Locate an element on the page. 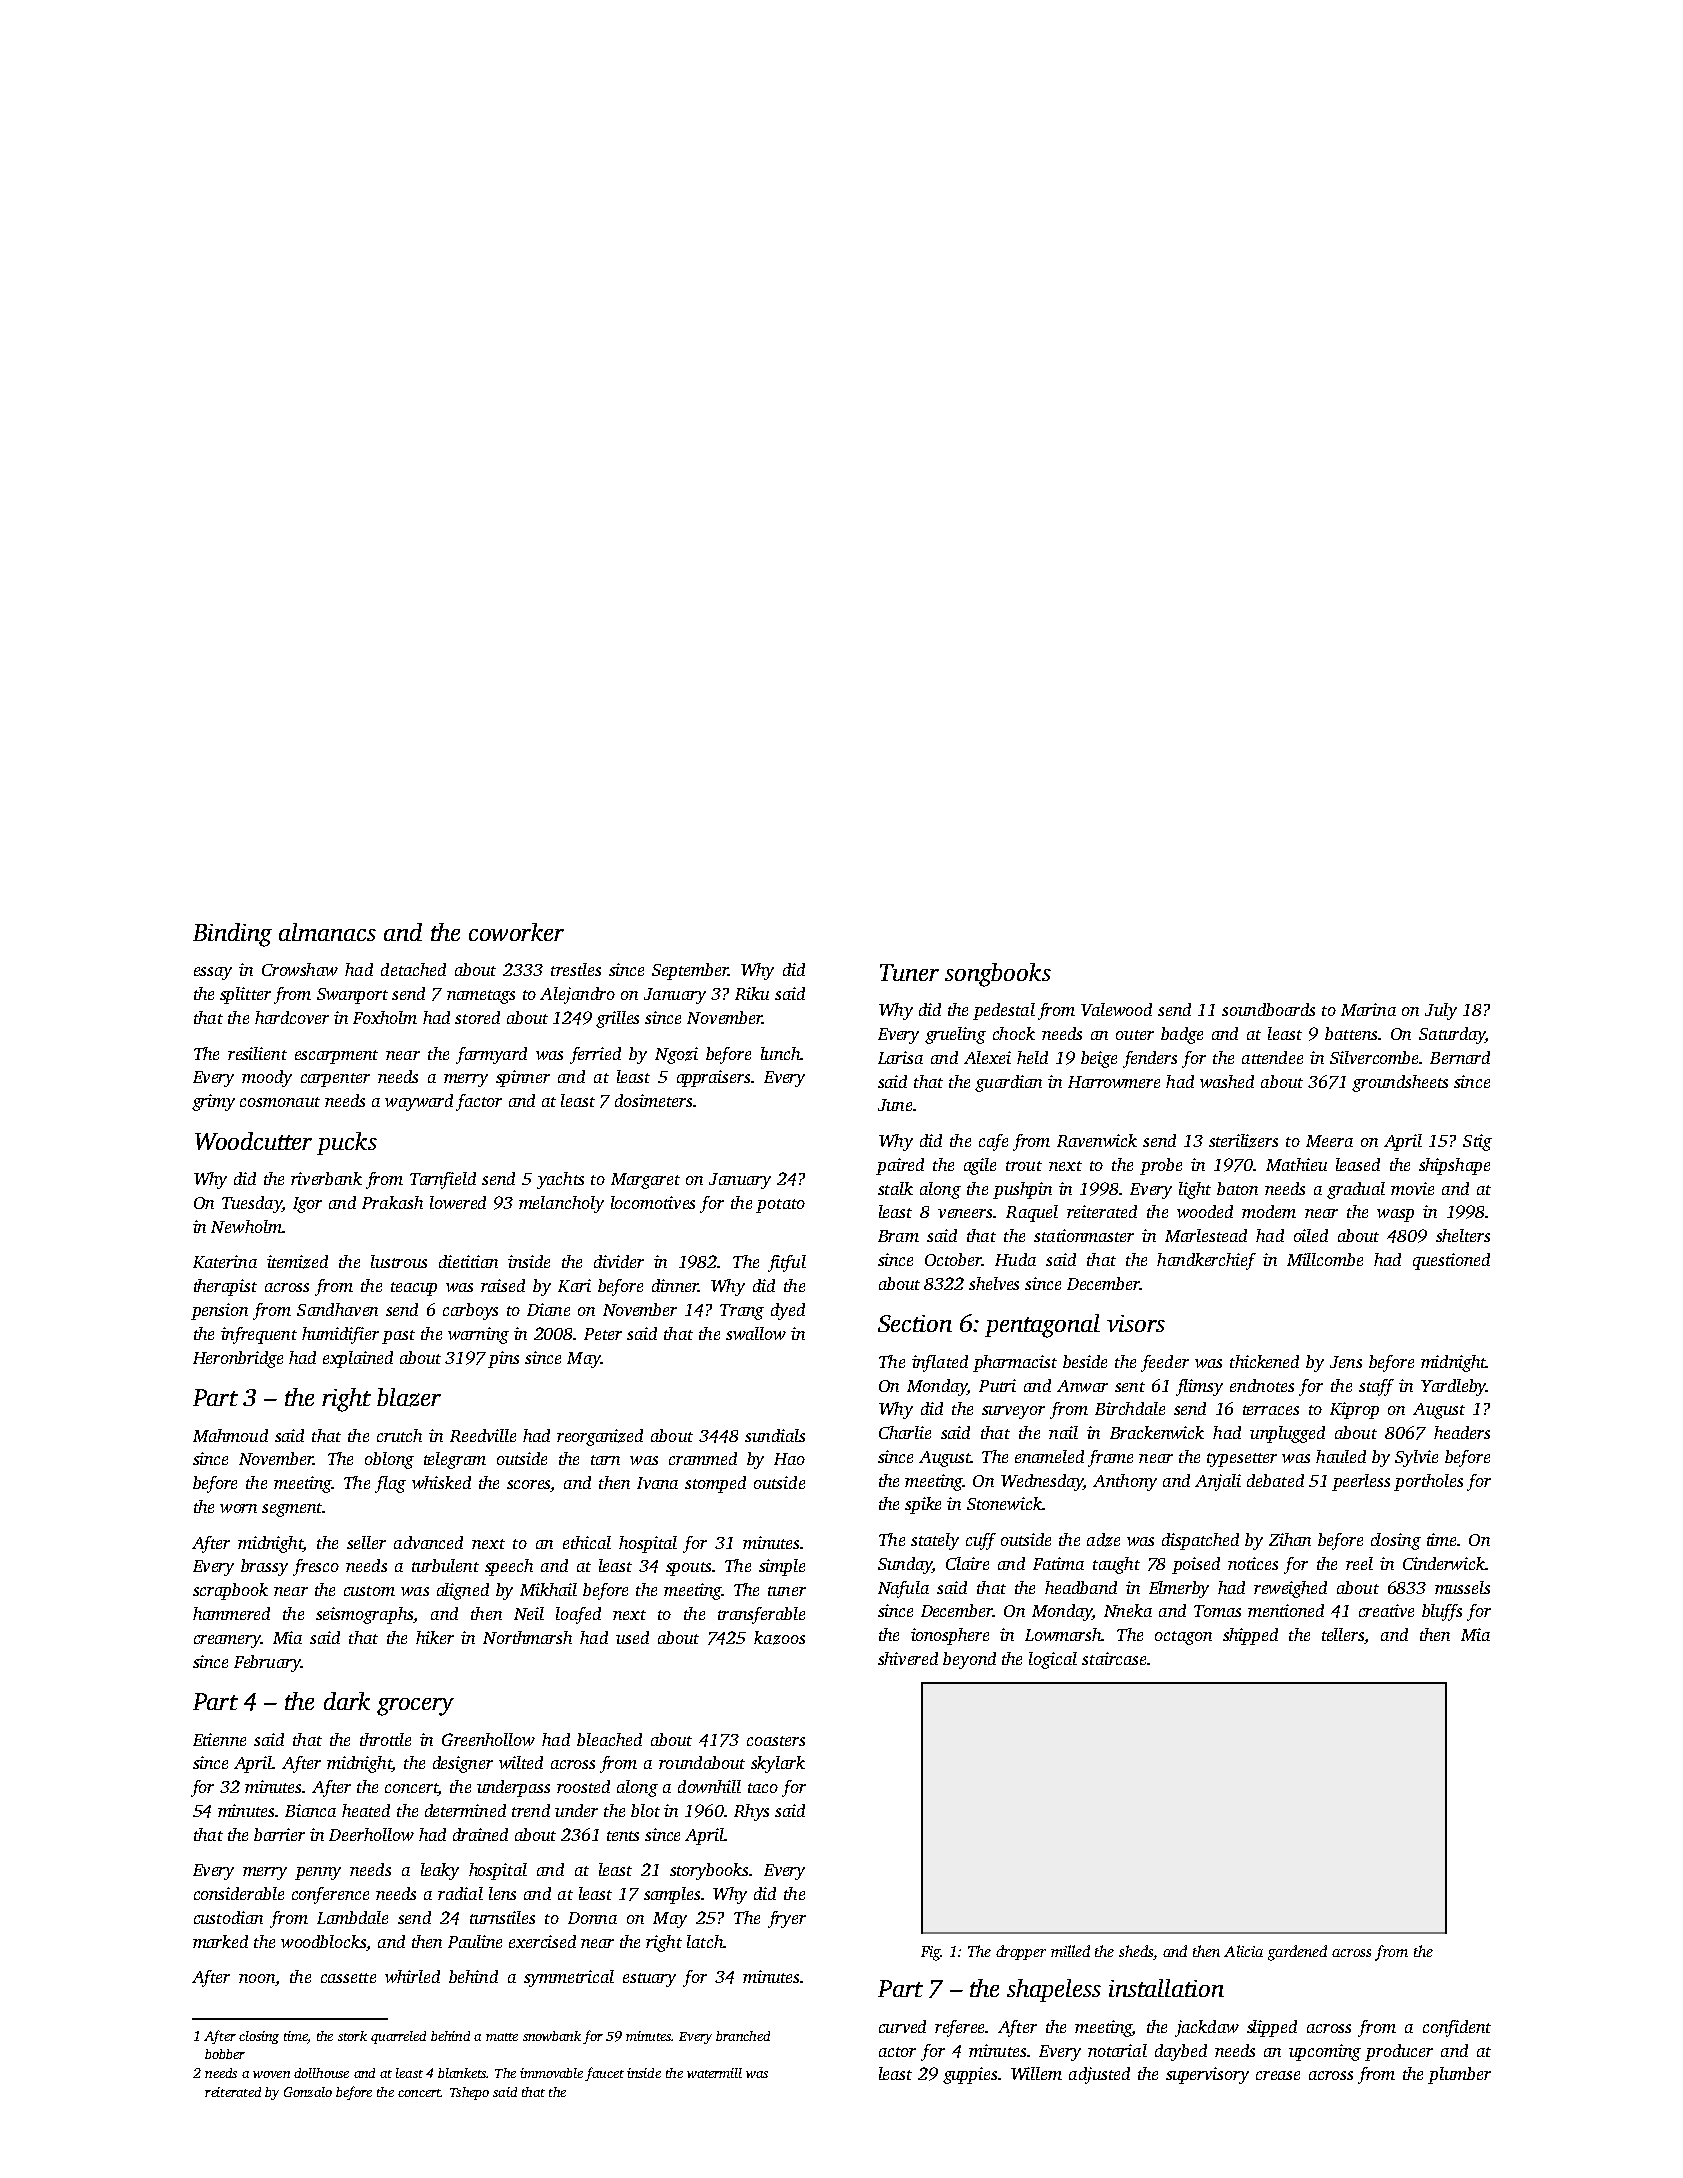  stork is located at coordinates (352, 2036).
